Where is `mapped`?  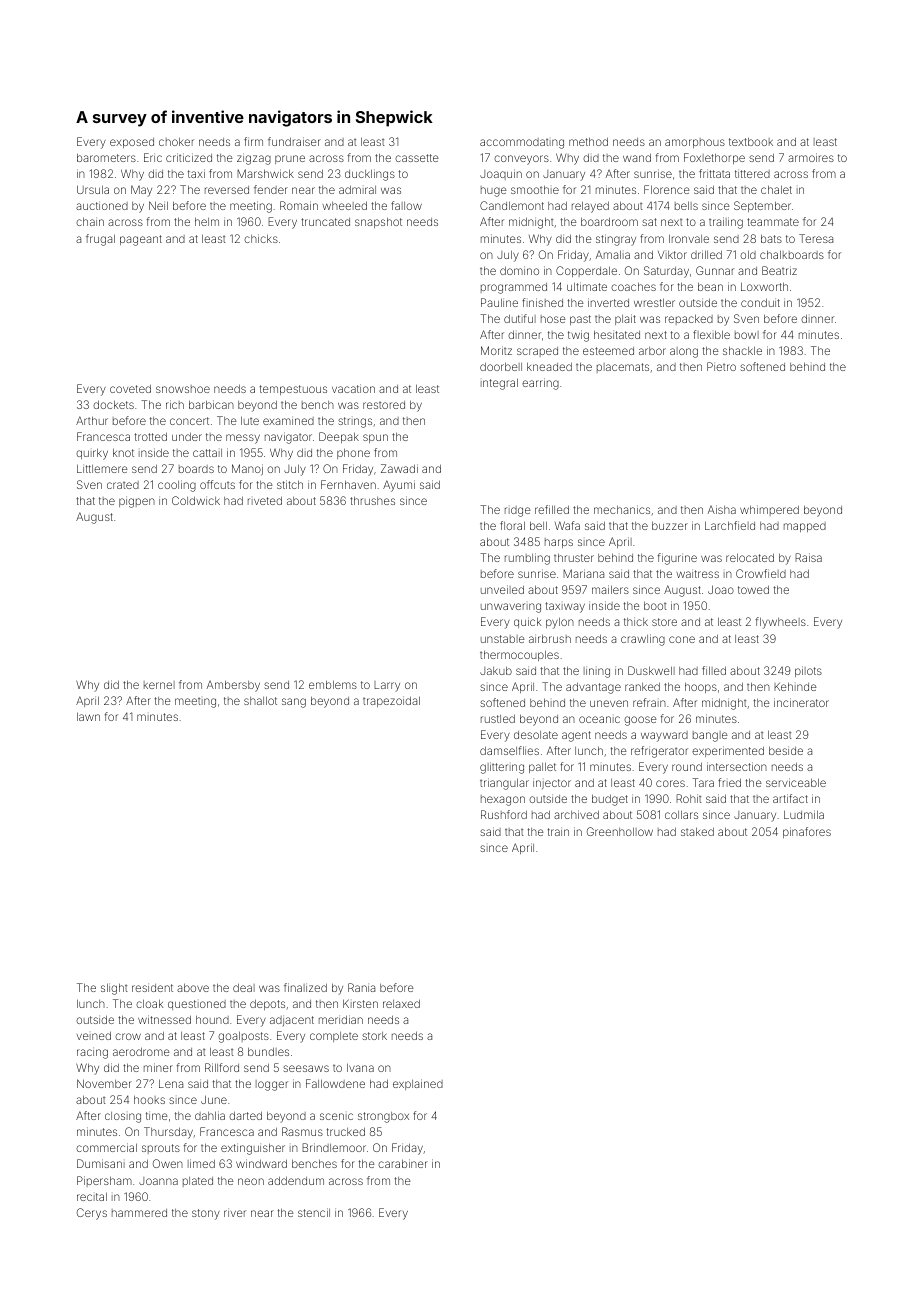 mapped is located at coordinates (805, 527).
